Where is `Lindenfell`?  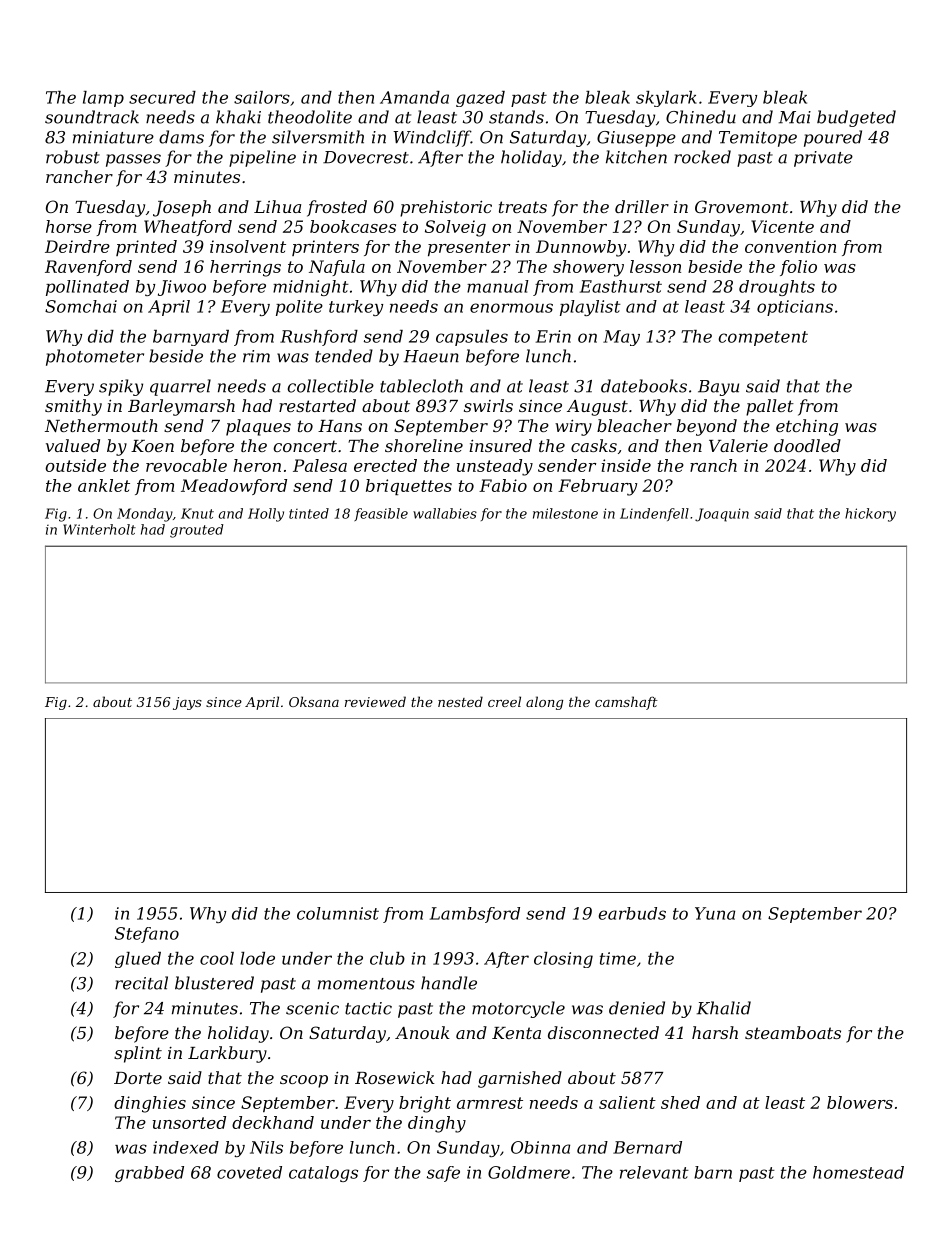
Lindenfell is located at coordinates (654, 514).
